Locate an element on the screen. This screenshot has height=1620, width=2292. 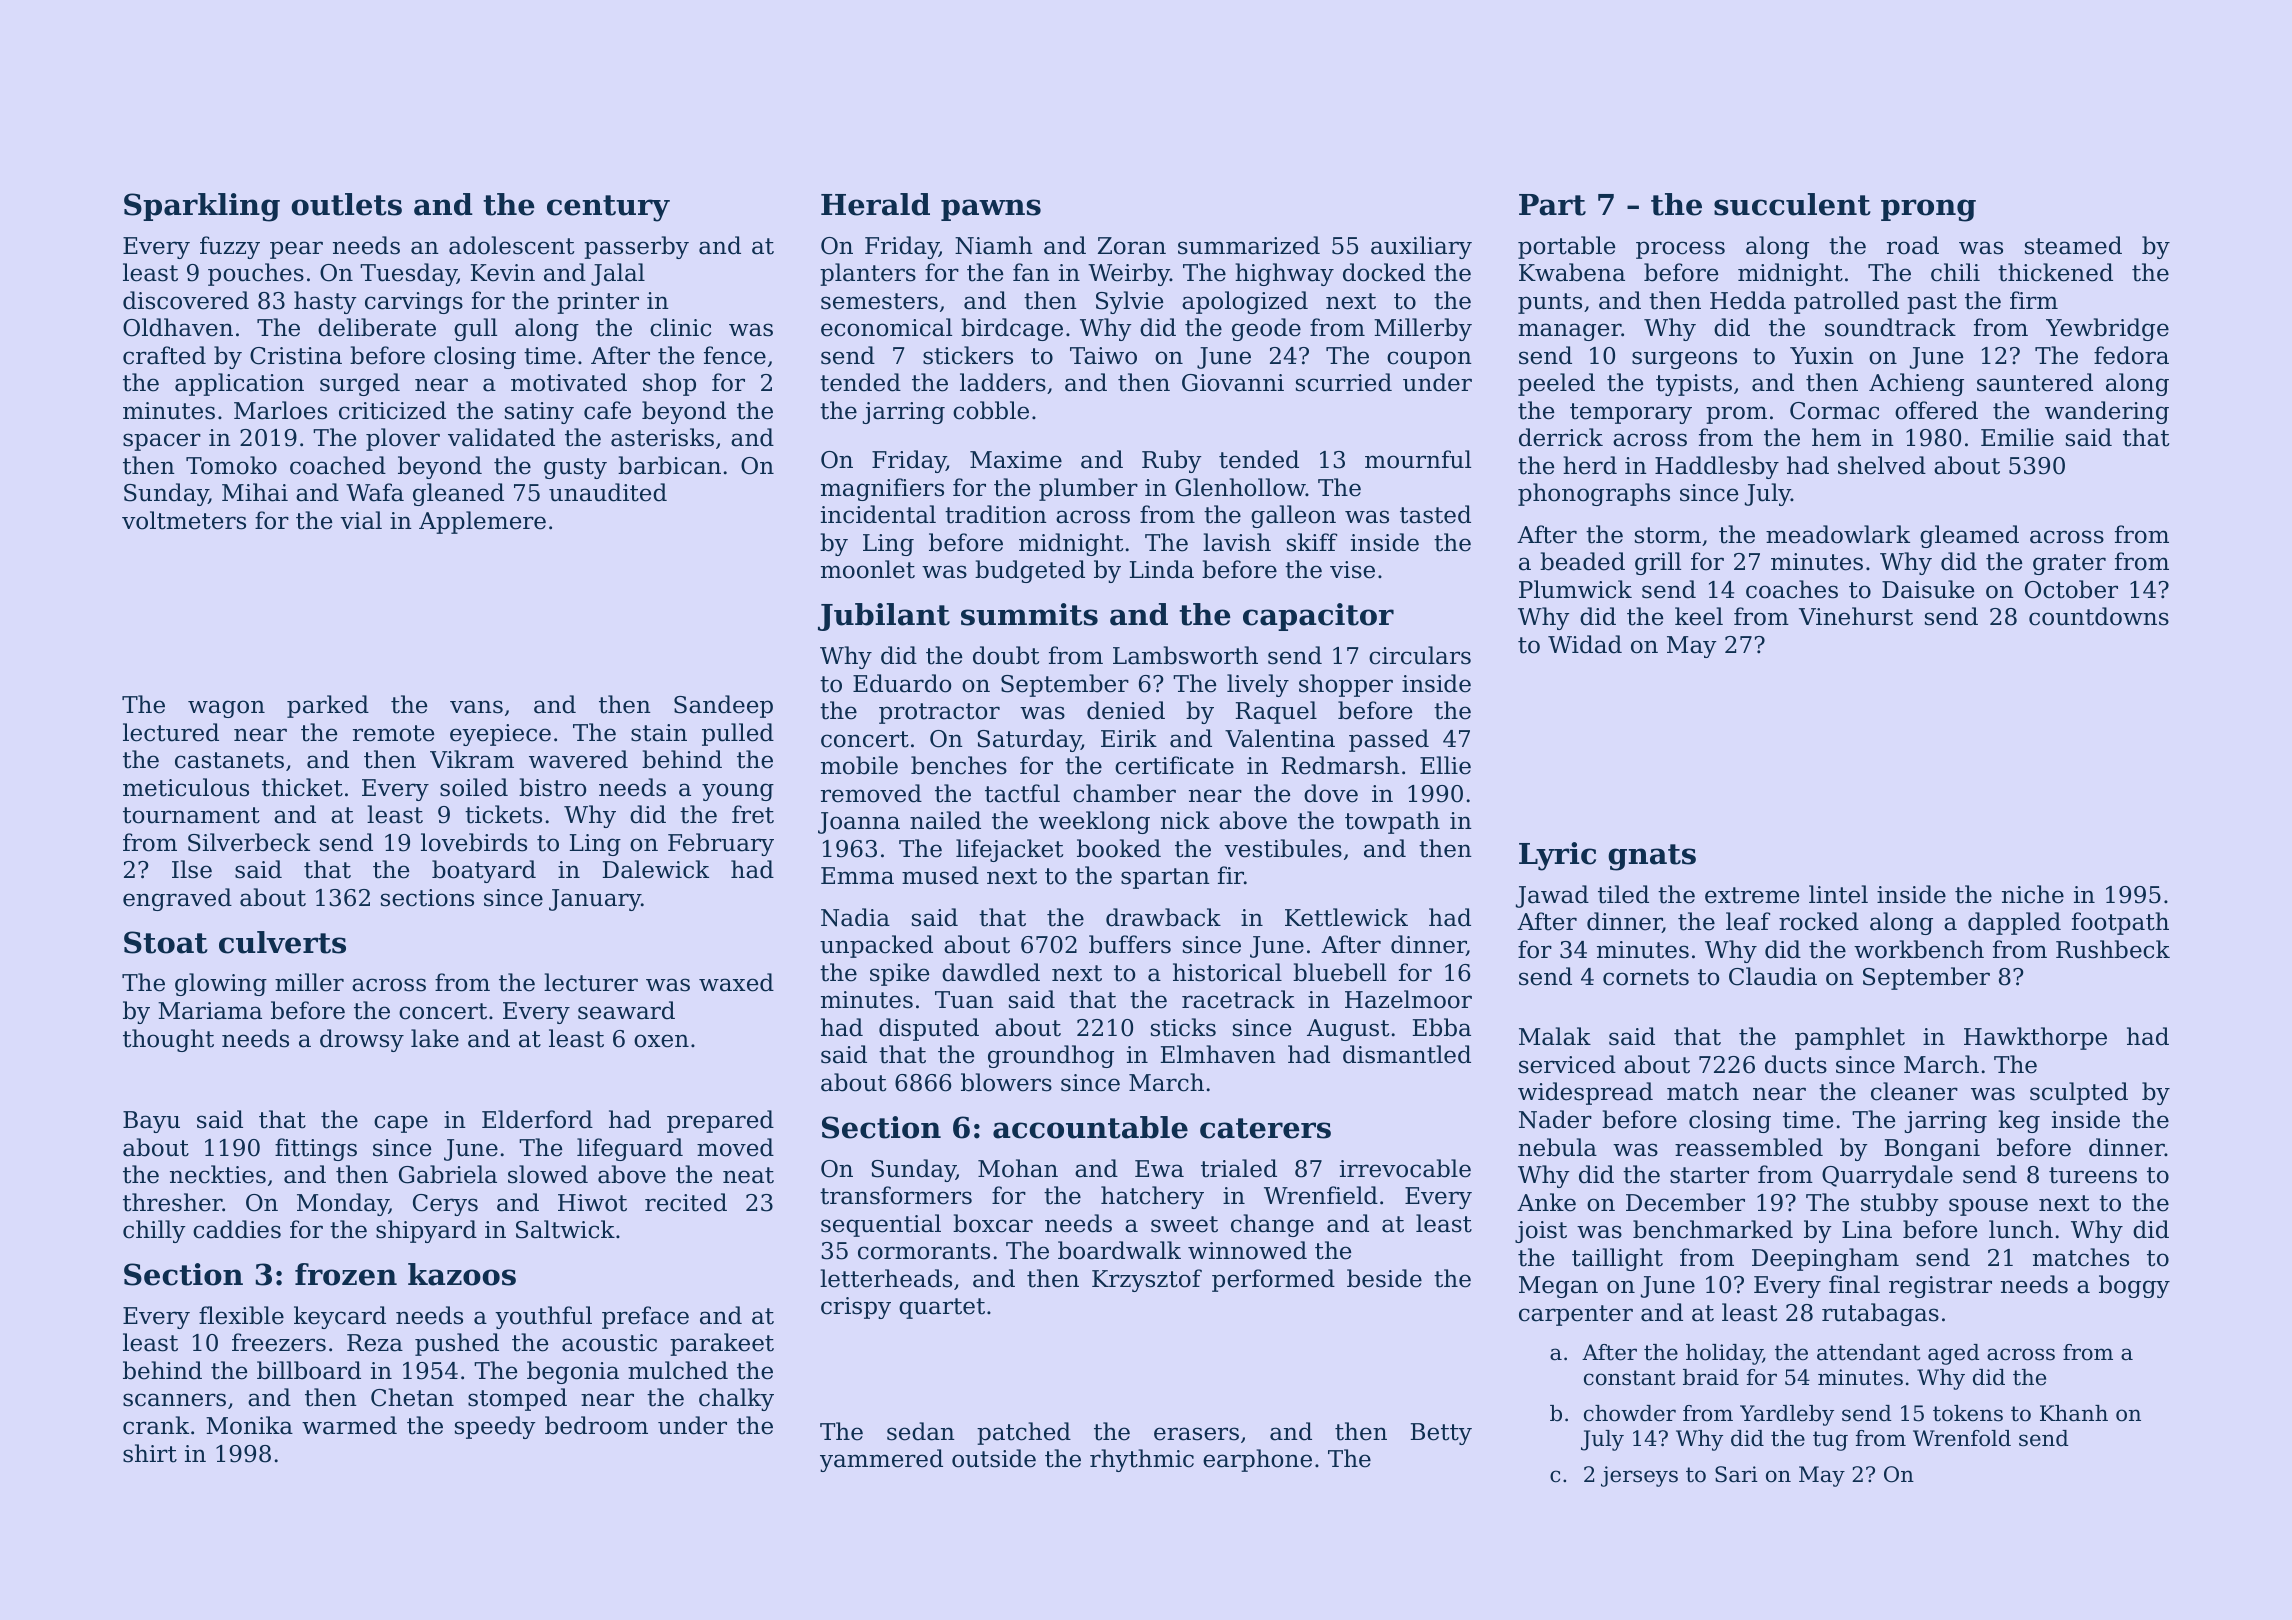
flexible is located at coordinates (241, 1315).
